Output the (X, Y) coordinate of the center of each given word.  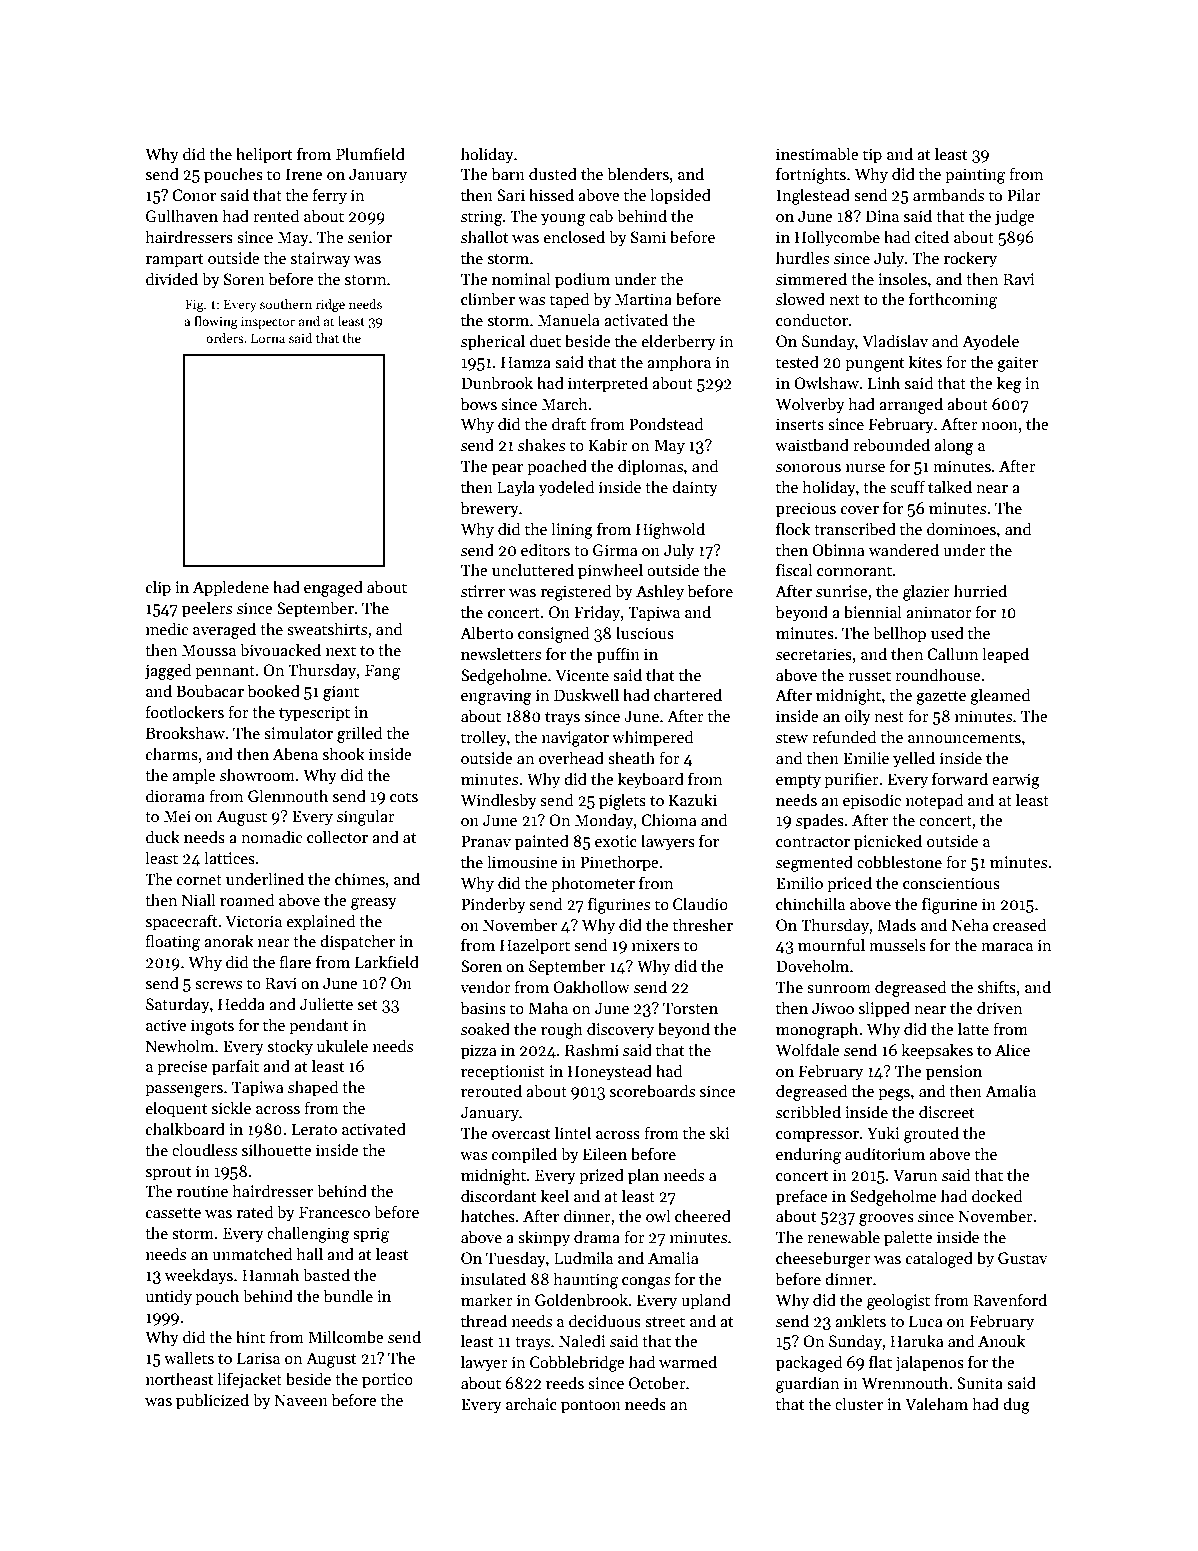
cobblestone (899, 862)
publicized (212, 1401)
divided (172, 278)
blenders (638, 174)
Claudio (700, 904)
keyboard (651, 780)
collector (337, 836)
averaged (224, 630)
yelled (914, 759)
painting (975, 176)
